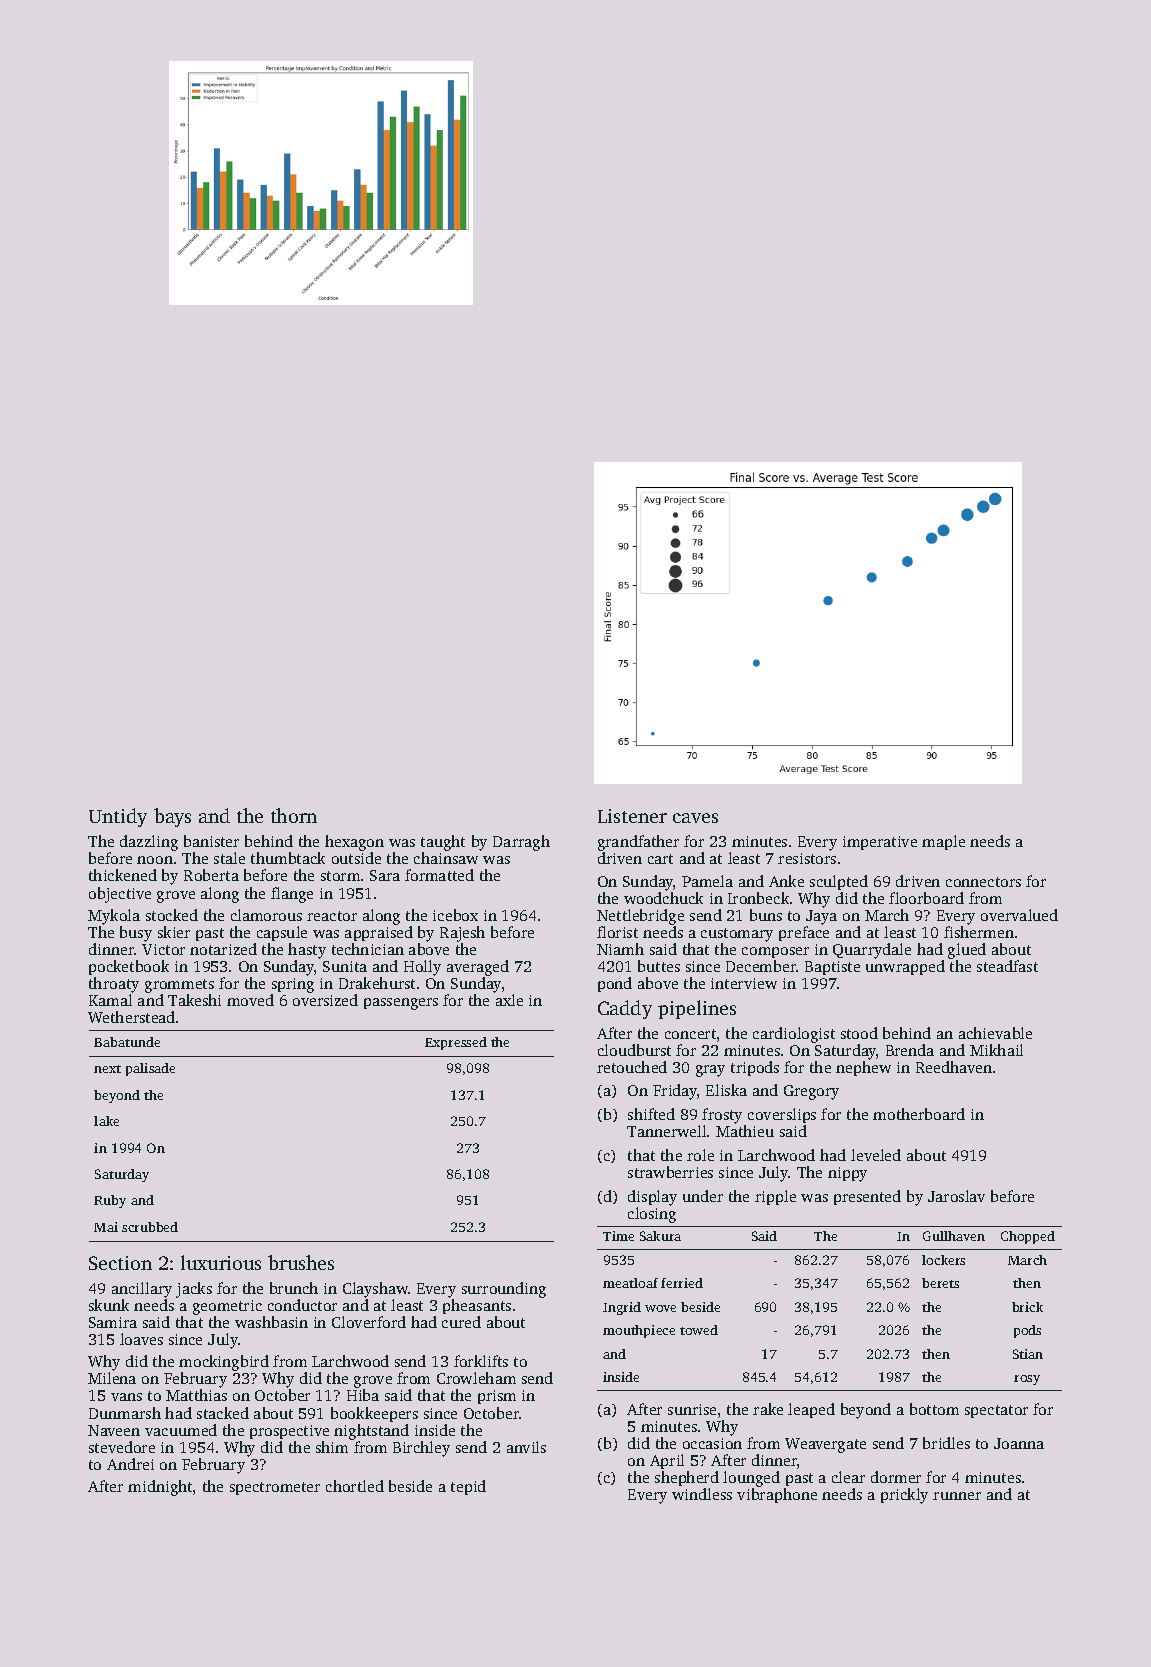  What do you see at coordinates (355, 1486) in the document?
I see `chortled` at bounding box center [355, 1486].
